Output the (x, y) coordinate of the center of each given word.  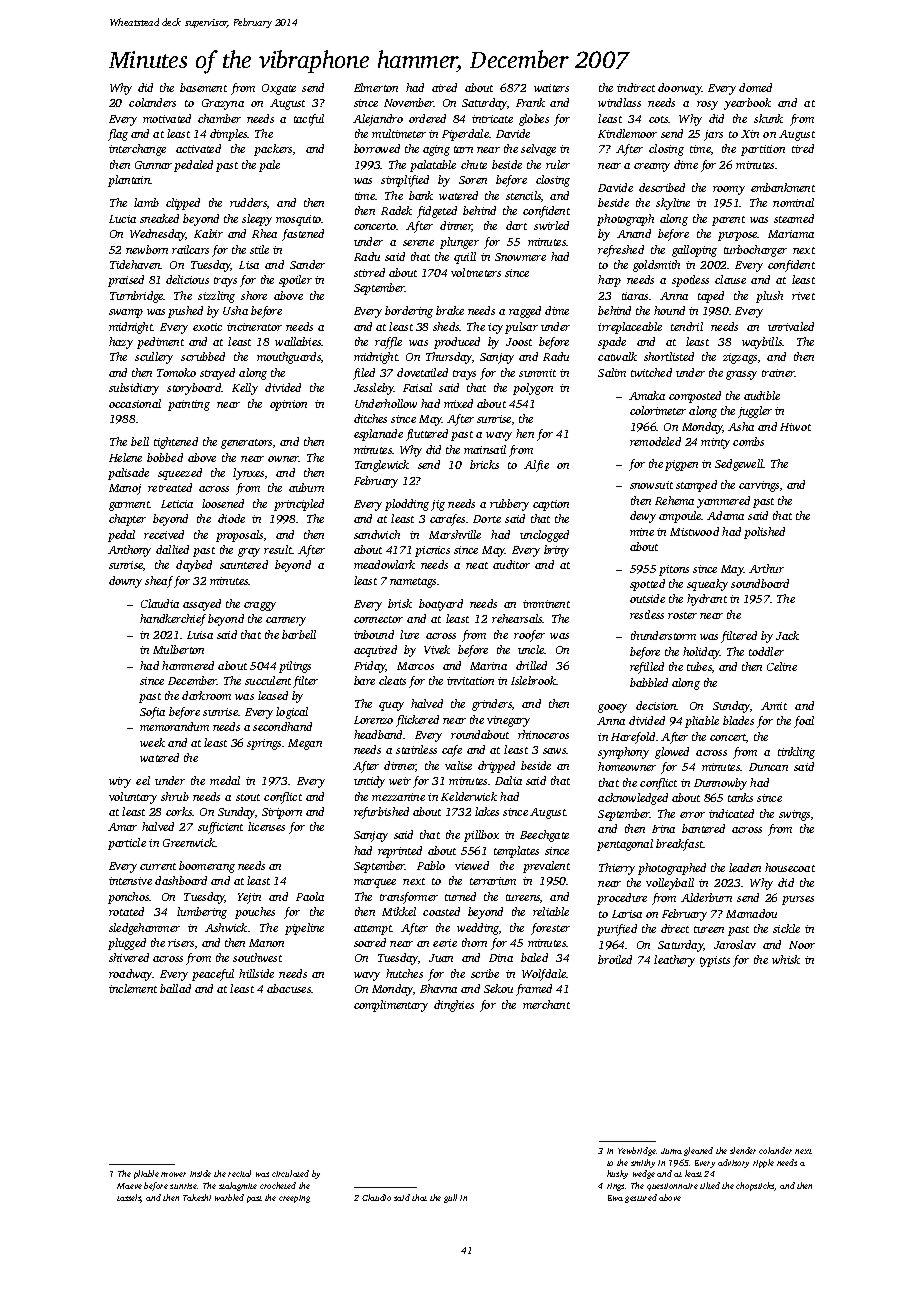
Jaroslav (735, 944)
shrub (175, 796)
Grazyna (223, 104)
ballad (175, 988)
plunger (459, 243)
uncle (531, 649)
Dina (501, 958)
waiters (551, 88)
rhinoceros (543, 734)
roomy (729, 190)
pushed (185, 312)
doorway (680, 89)
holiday (701, 653)
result (278, 549)
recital (239, 1173)
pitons (674, 570)
